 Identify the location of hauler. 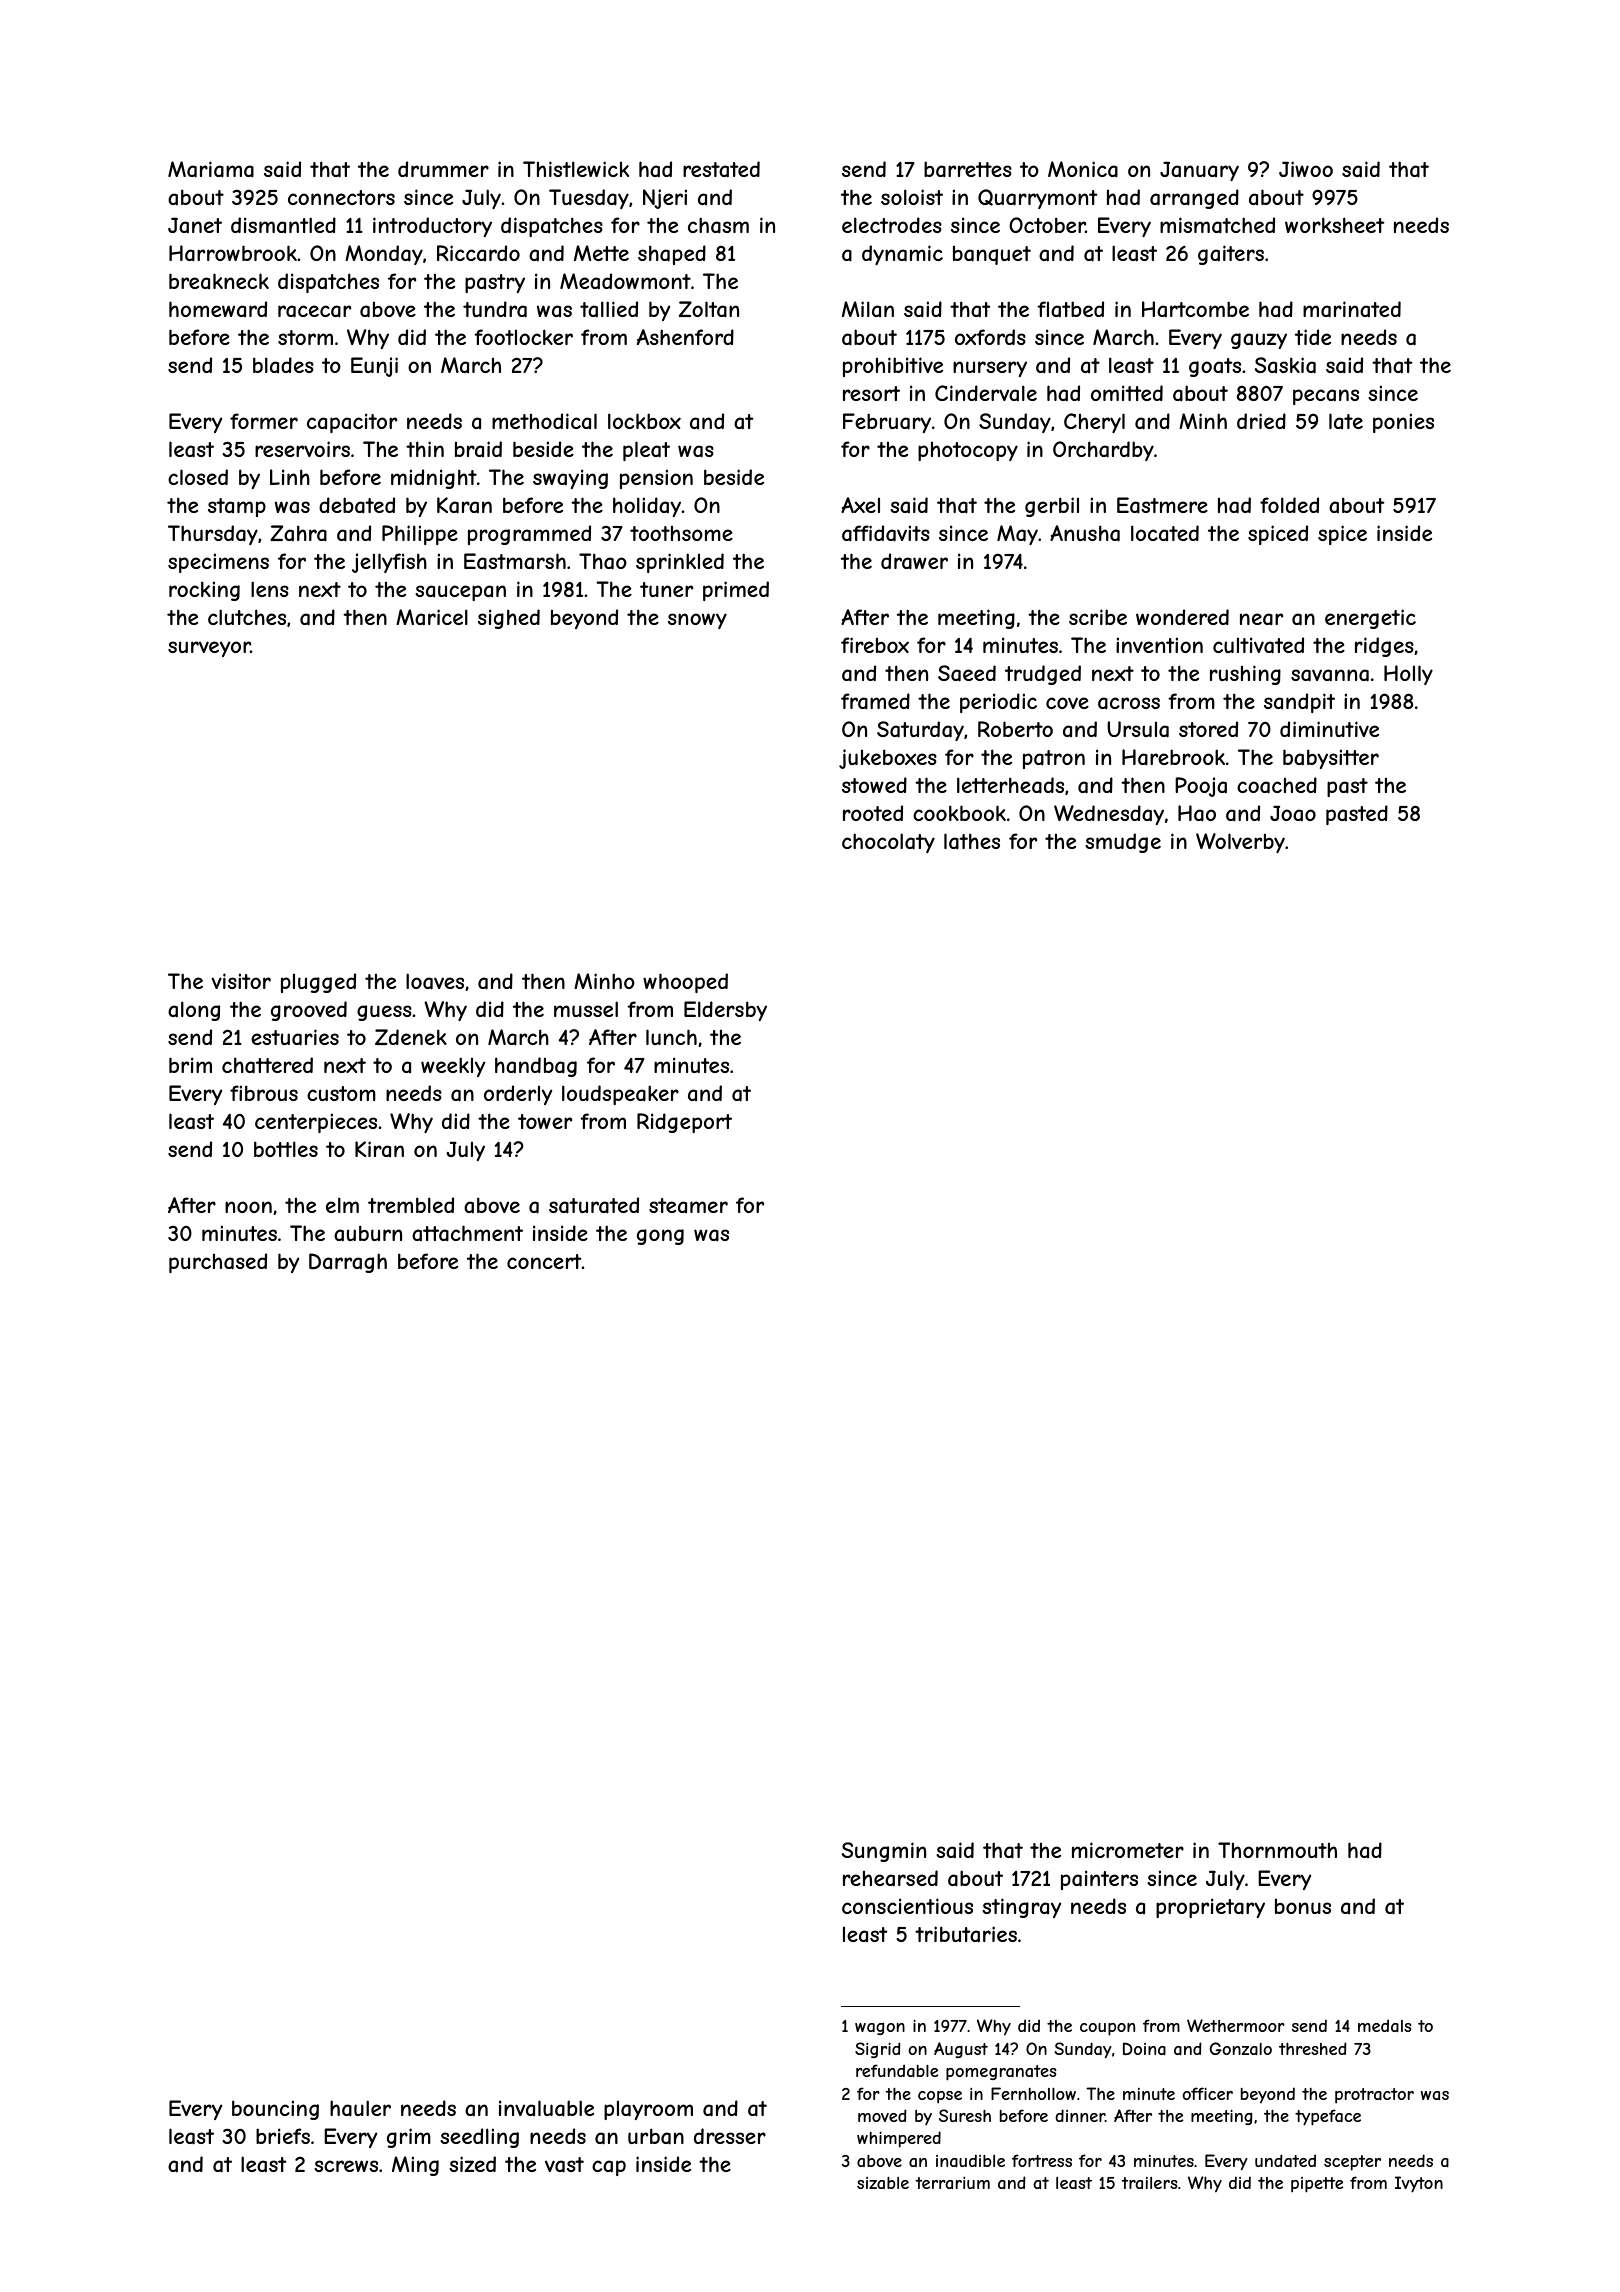
(360, 2108).
